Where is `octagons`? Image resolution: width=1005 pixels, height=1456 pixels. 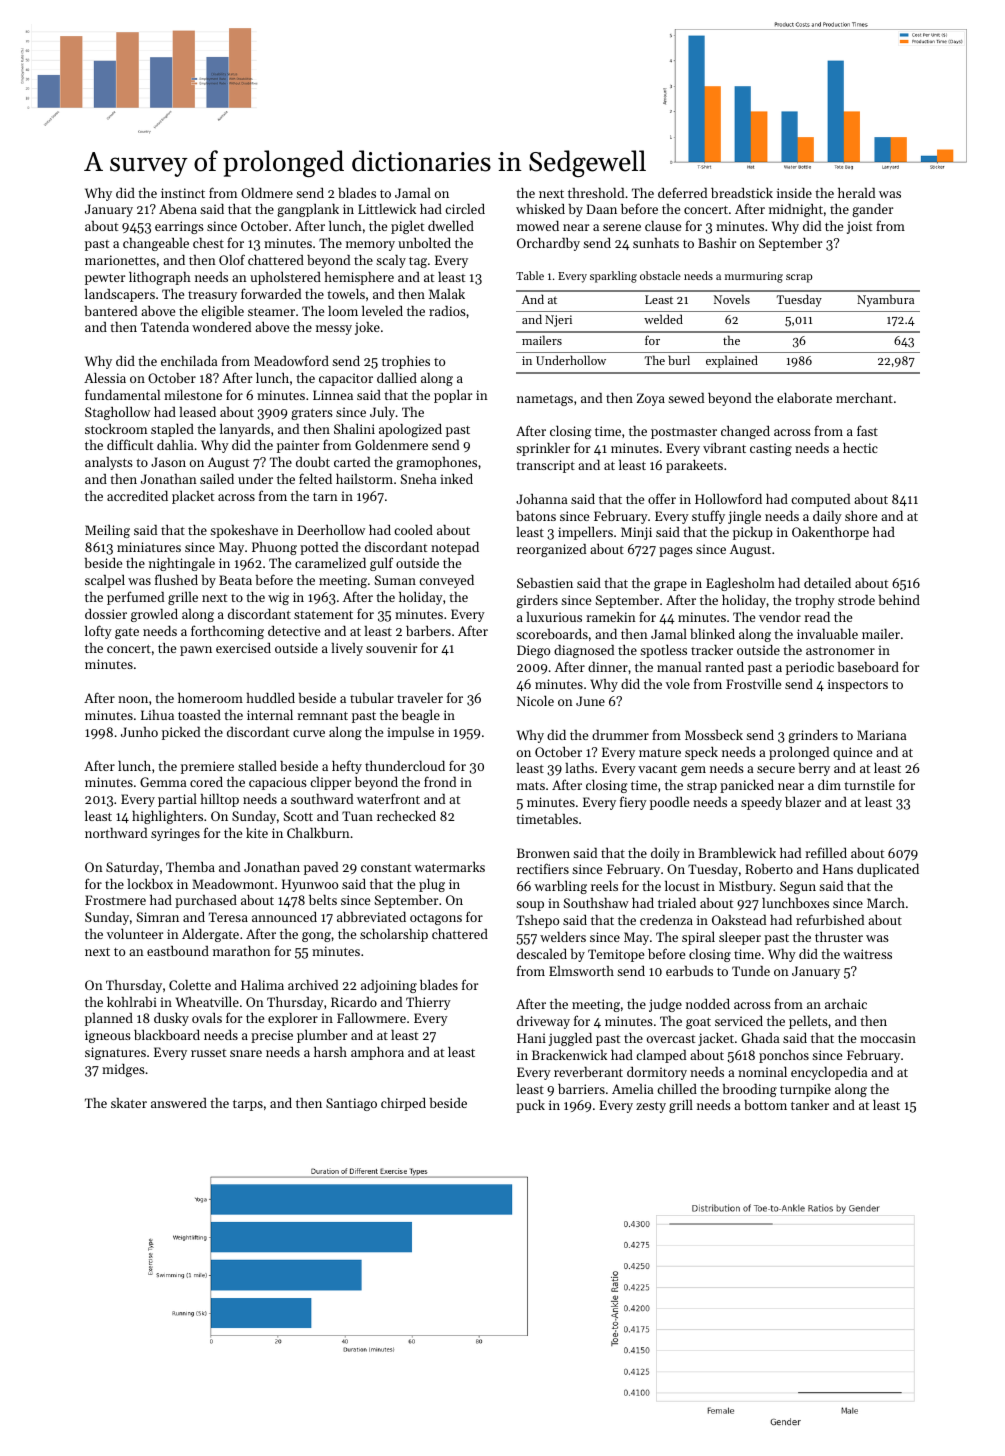
octagons is located at coordinates (436, 919).
